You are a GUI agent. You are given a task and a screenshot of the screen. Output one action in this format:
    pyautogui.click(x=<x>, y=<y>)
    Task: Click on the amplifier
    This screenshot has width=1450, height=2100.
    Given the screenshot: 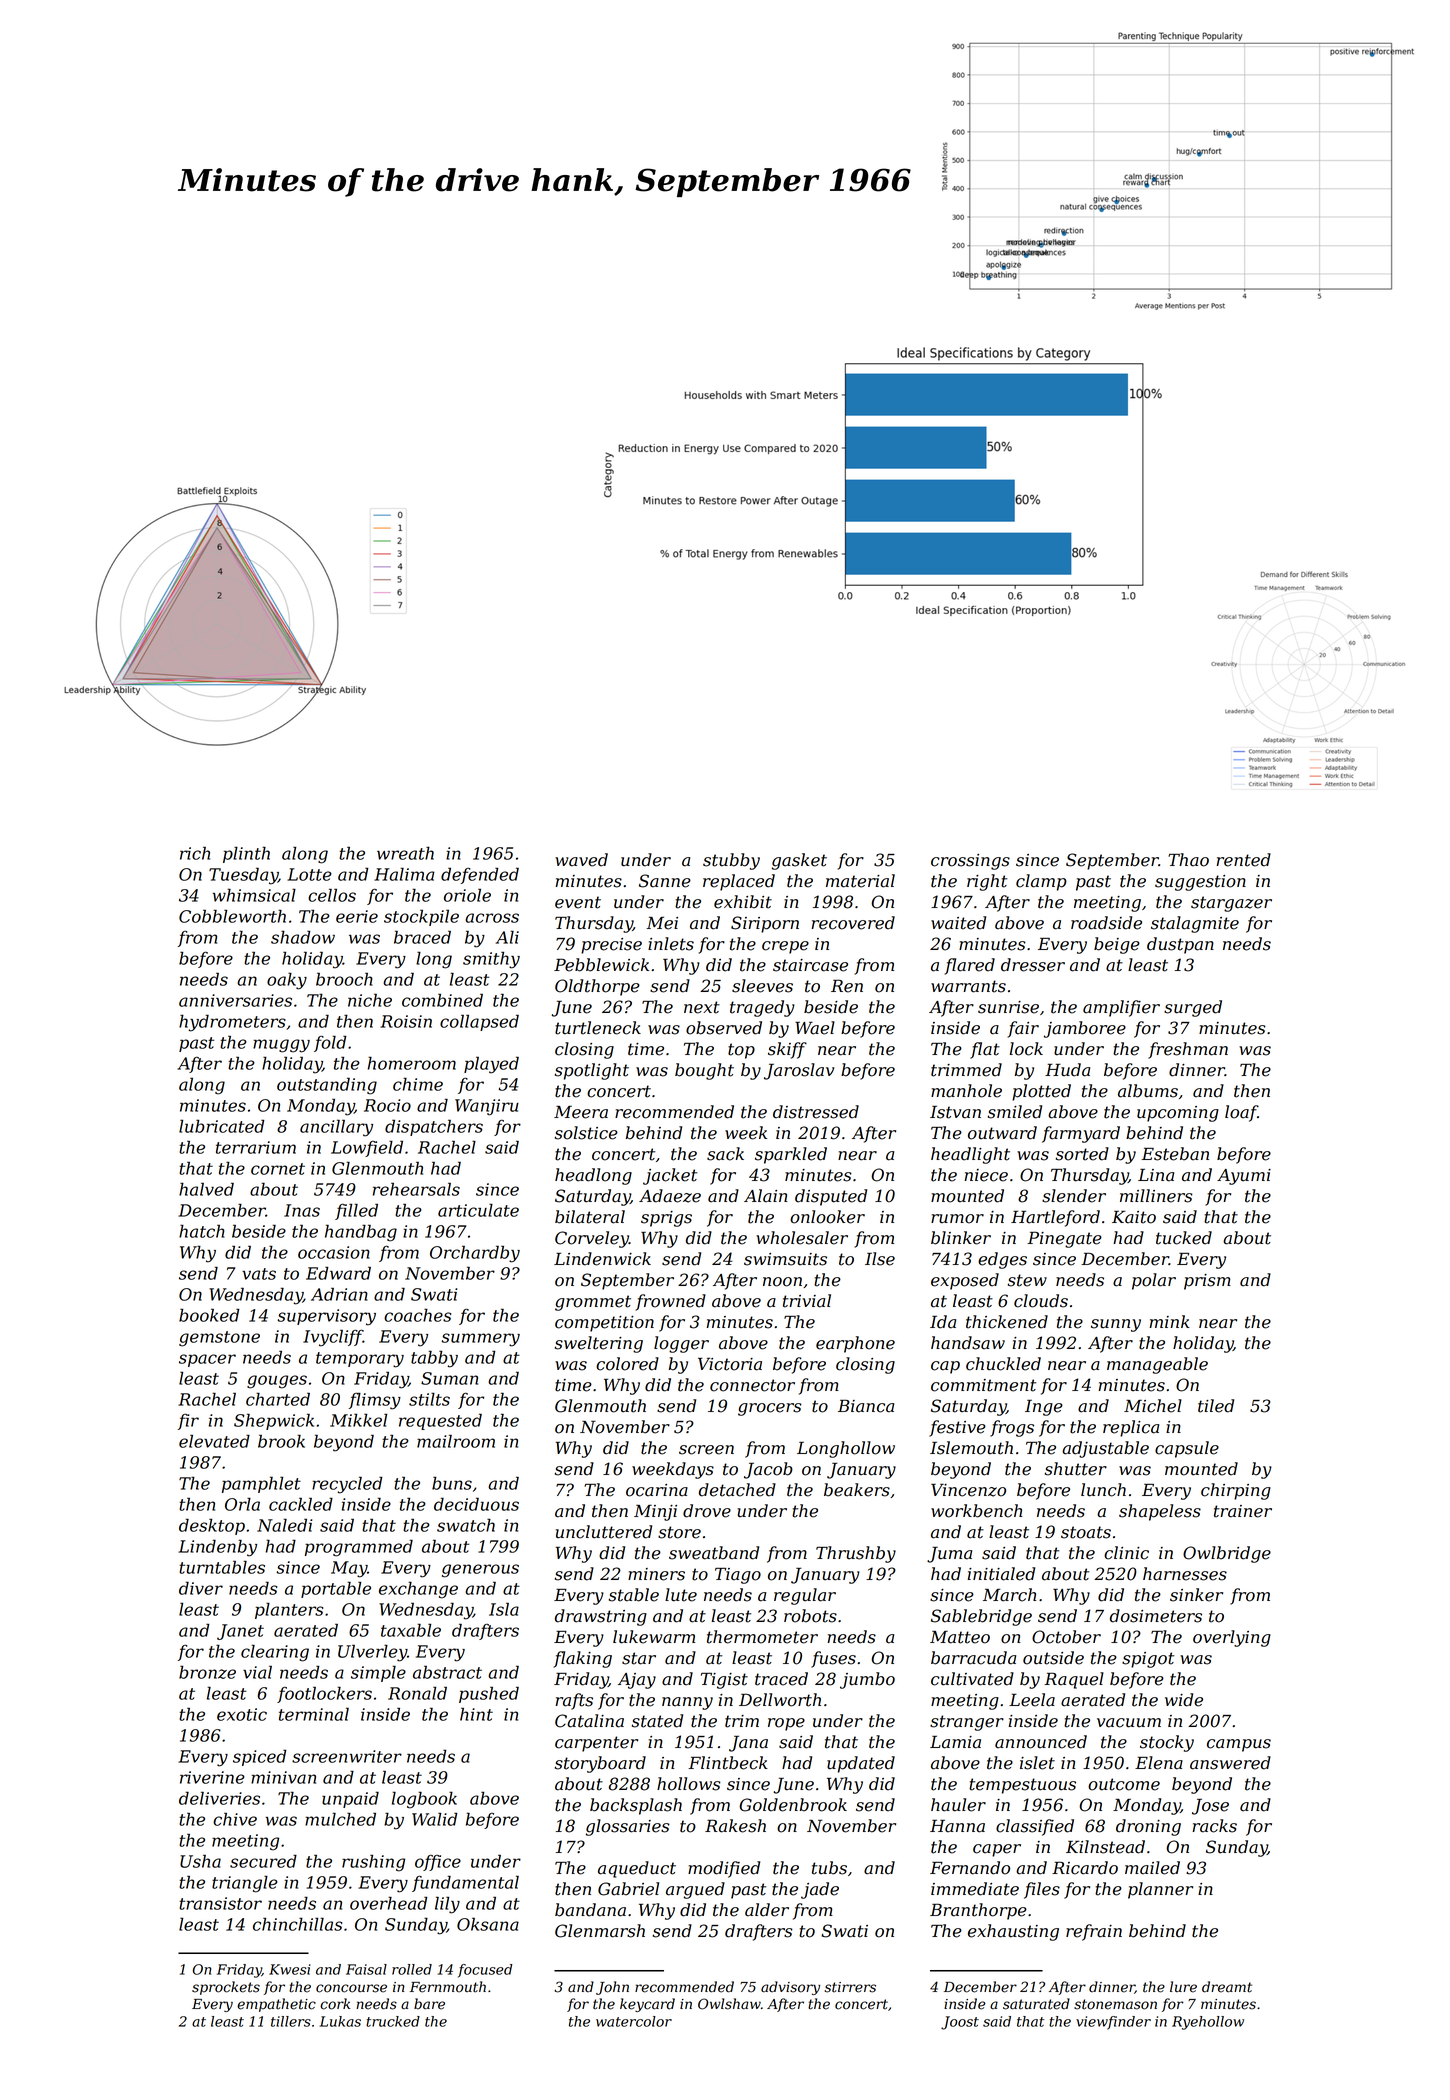 What is the action you would take?
    pyautogui.click(x=1121, y=1008)
